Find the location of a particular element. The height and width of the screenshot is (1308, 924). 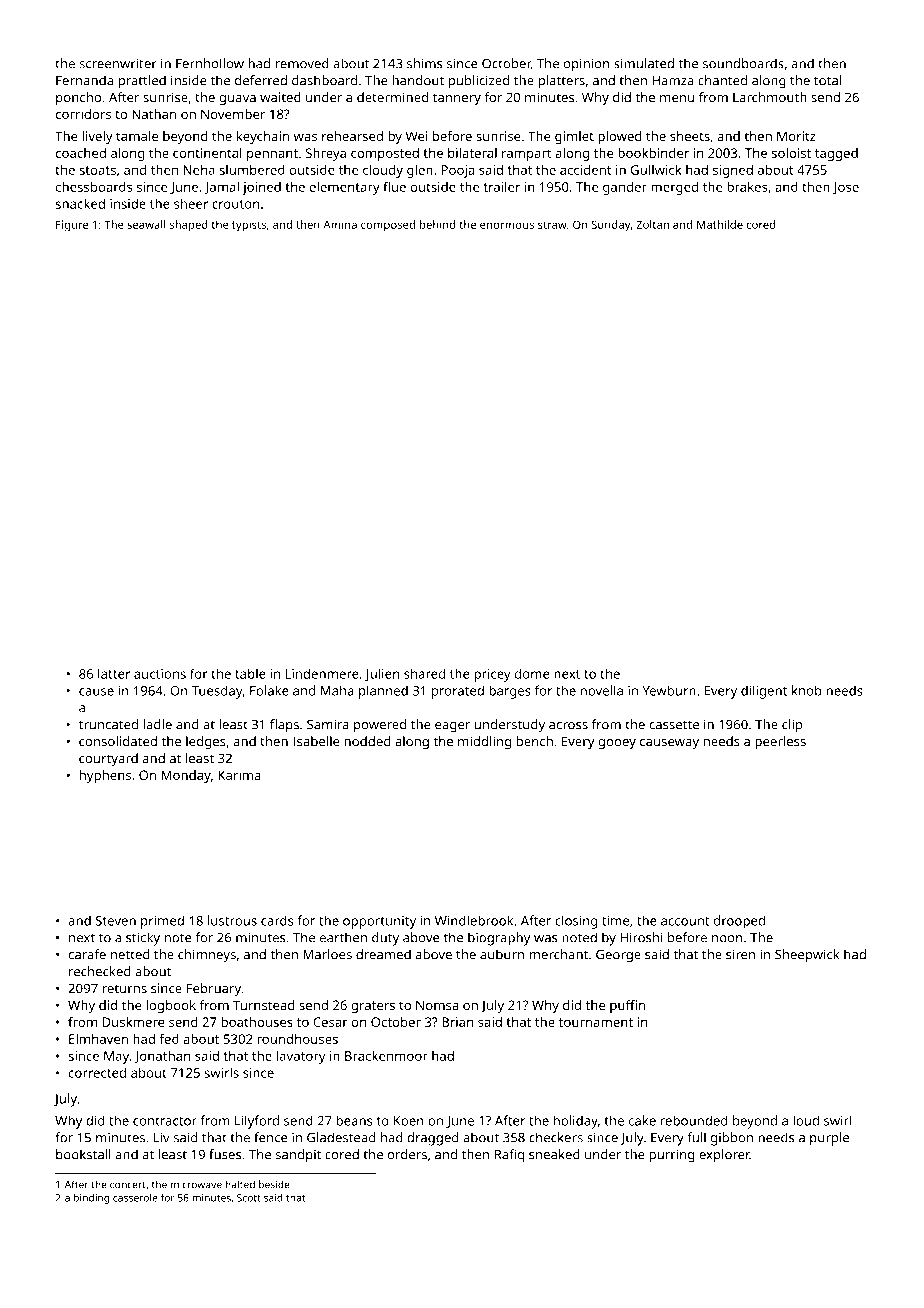

Sheepwick is located at coordinates (807, 956).
